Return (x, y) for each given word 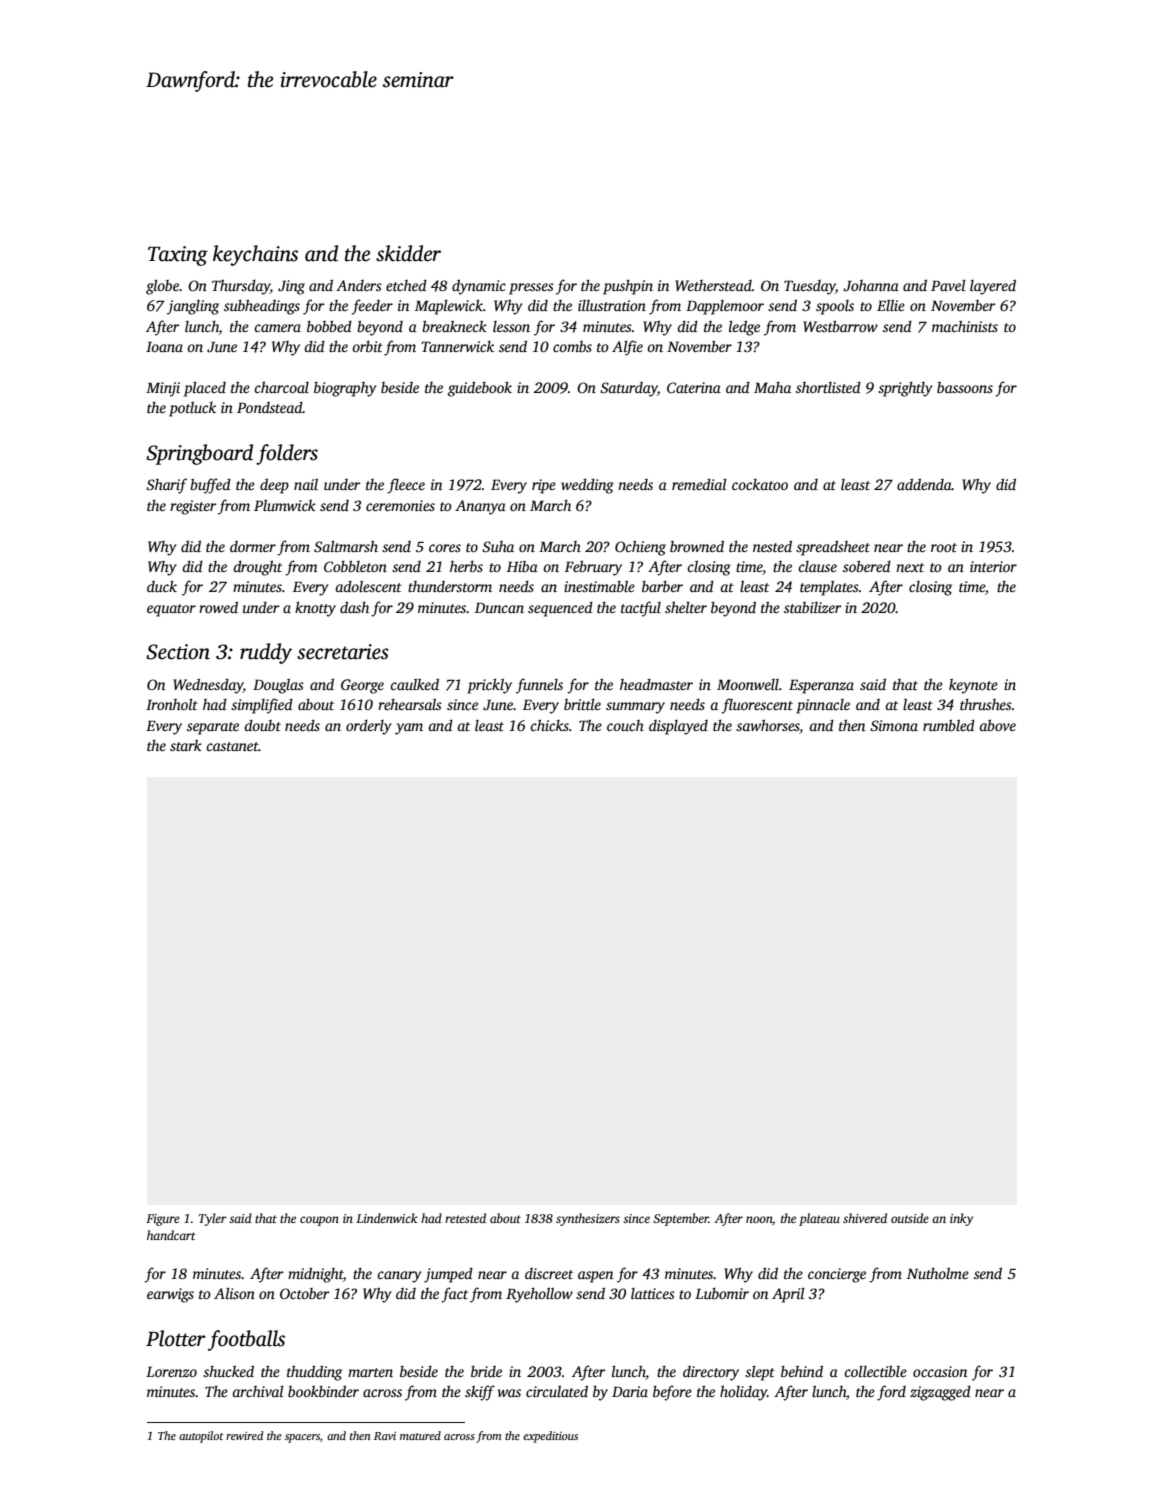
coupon (319, 1221)
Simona (894, 725)
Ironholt (172, 704)
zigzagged (940, 1393)
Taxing (178, 256)
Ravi (385, 1436)
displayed (678, 727)
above (997, 725)
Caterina (694, 387)
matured (420, 1435)
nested (772, 546)
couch (625, 725)
